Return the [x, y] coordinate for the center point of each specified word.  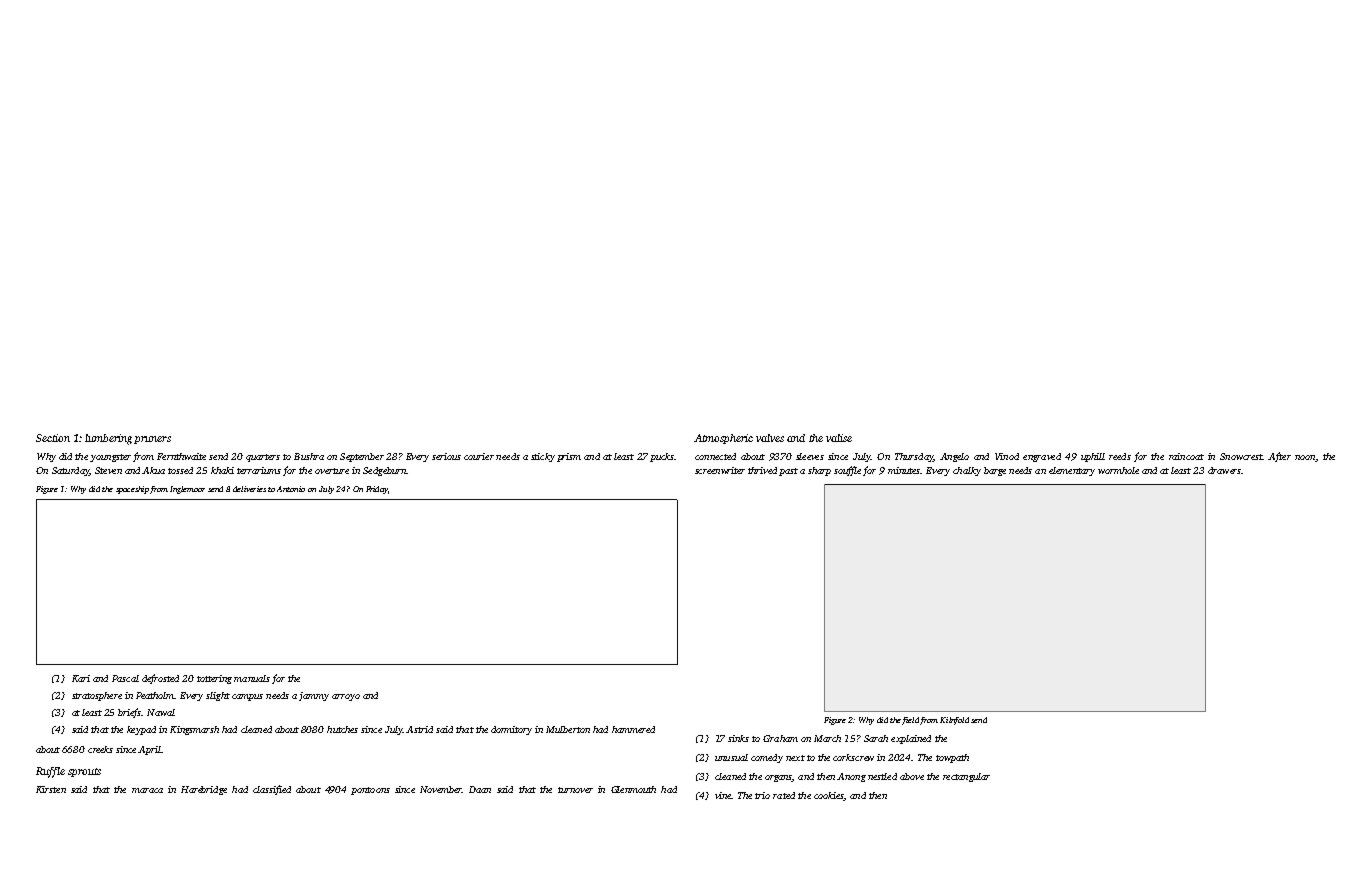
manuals [252, 678]
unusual [731, 757]
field [910, 721]
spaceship [132, 490]
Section [53, 438]
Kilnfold [954, 721]
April [150, 750]
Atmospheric [723, 439]
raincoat [1186, 456]
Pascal [125, 678]
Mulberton [568, 729]
